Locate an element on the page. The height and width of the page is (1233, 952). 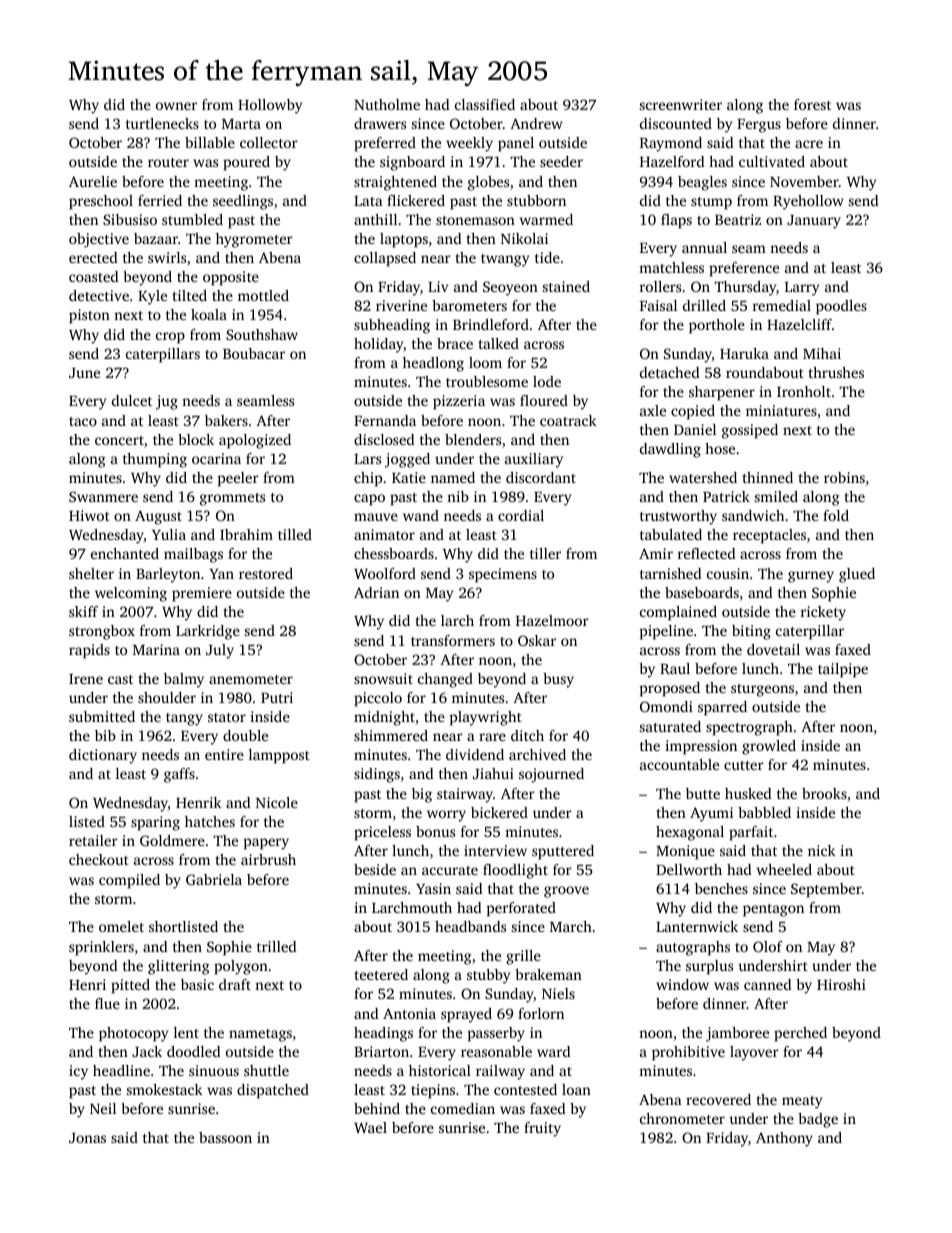
Aurelie is located at coordinates (93, 181).
